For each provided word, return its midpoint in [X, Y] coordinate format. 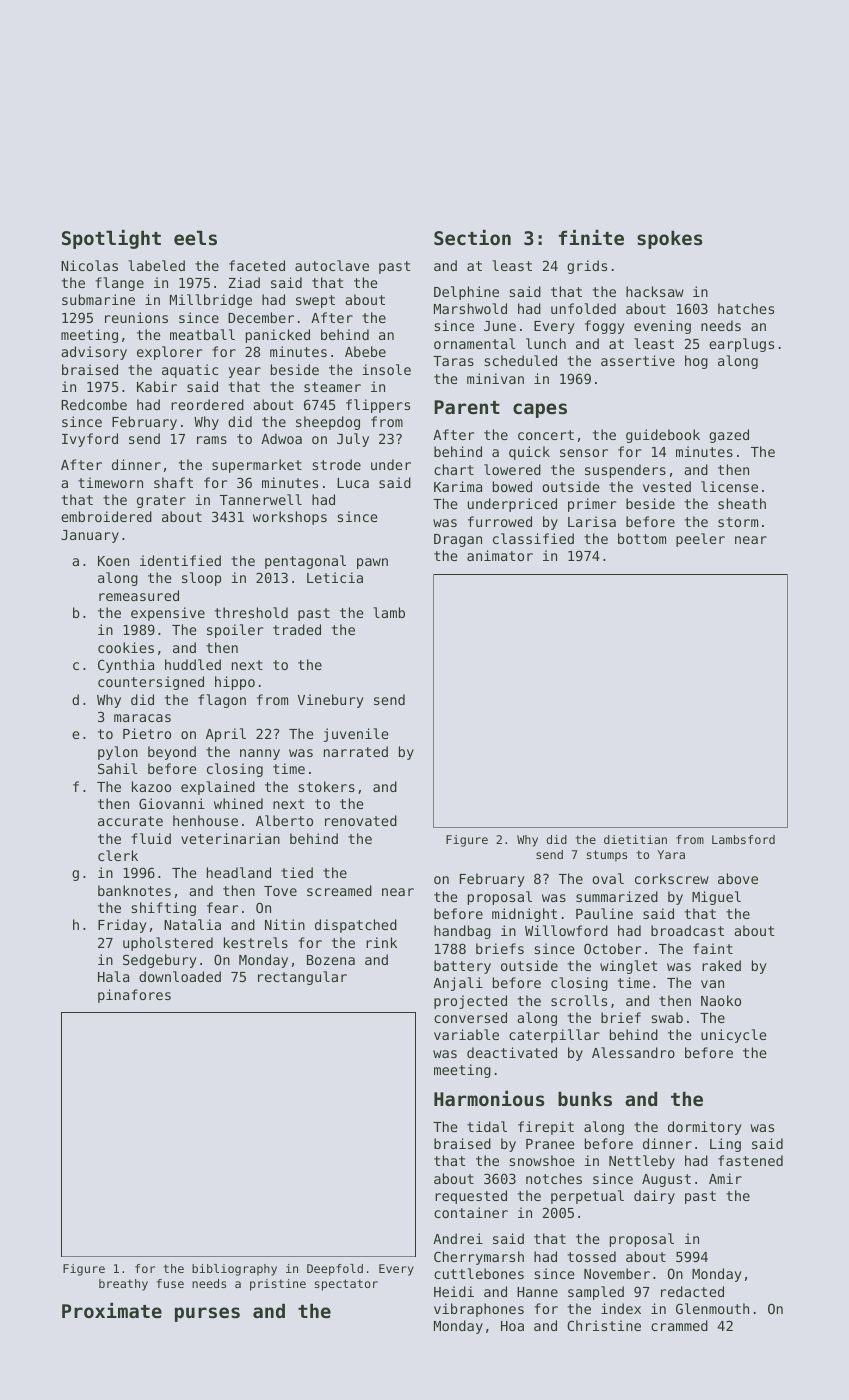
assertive [638, 360]
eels [195, 238]
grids [587, 267]
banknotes [134, 890]
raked [721, 965]
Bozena [331, 960]
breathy [123, 1285]
